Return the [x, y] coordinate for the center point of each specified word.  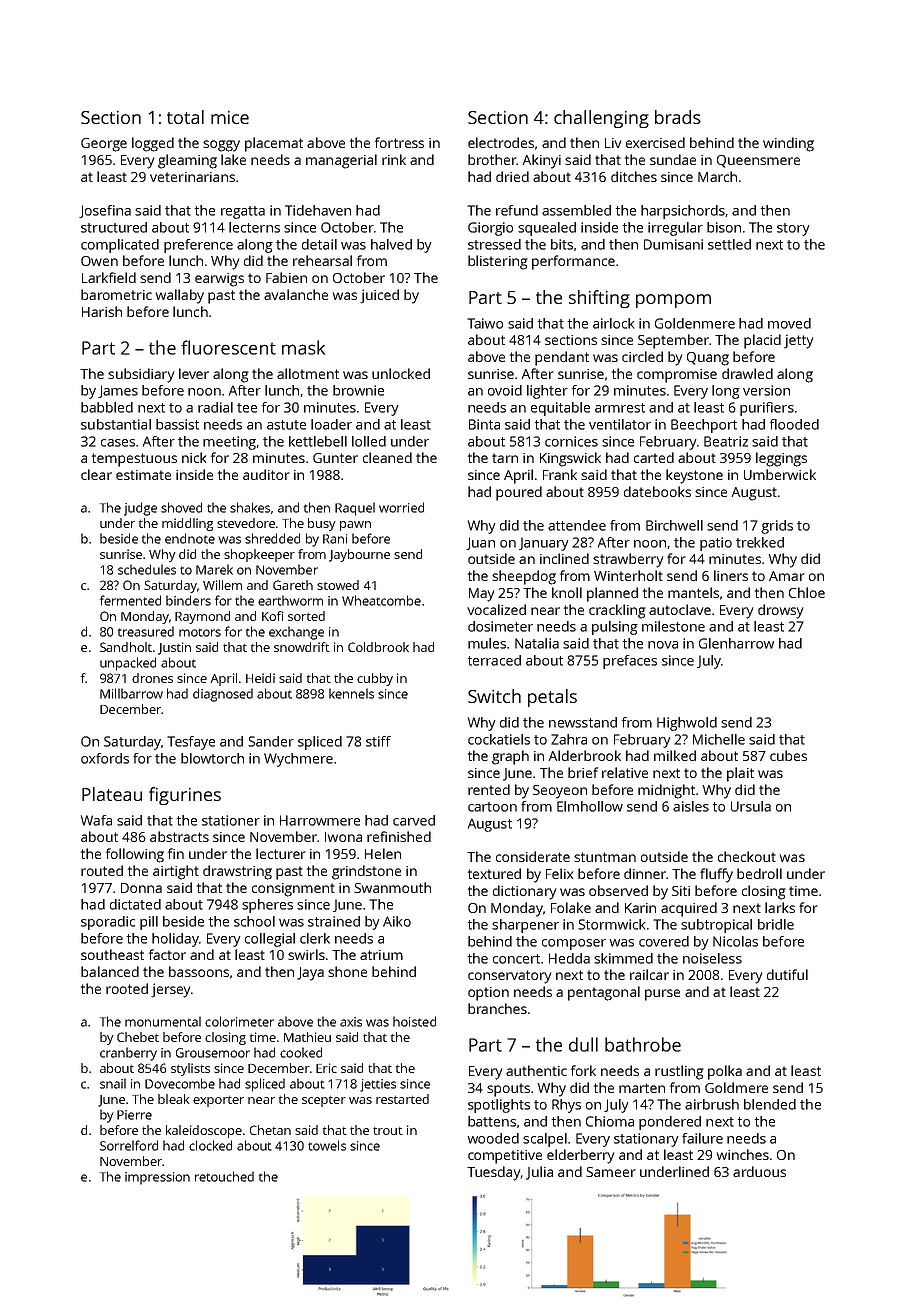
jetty [798, 341]
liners [731, 575]
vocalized [496, 609]
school [254, 921]
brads [678, 117]
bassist [177, 424]
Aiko [397, 921]
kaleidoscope [204, 1131]
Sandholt [126, 647]
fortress [399, 142]
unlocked [401, 373]
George [104, 145]
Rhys [566, 1106]
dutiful [787, 974]
